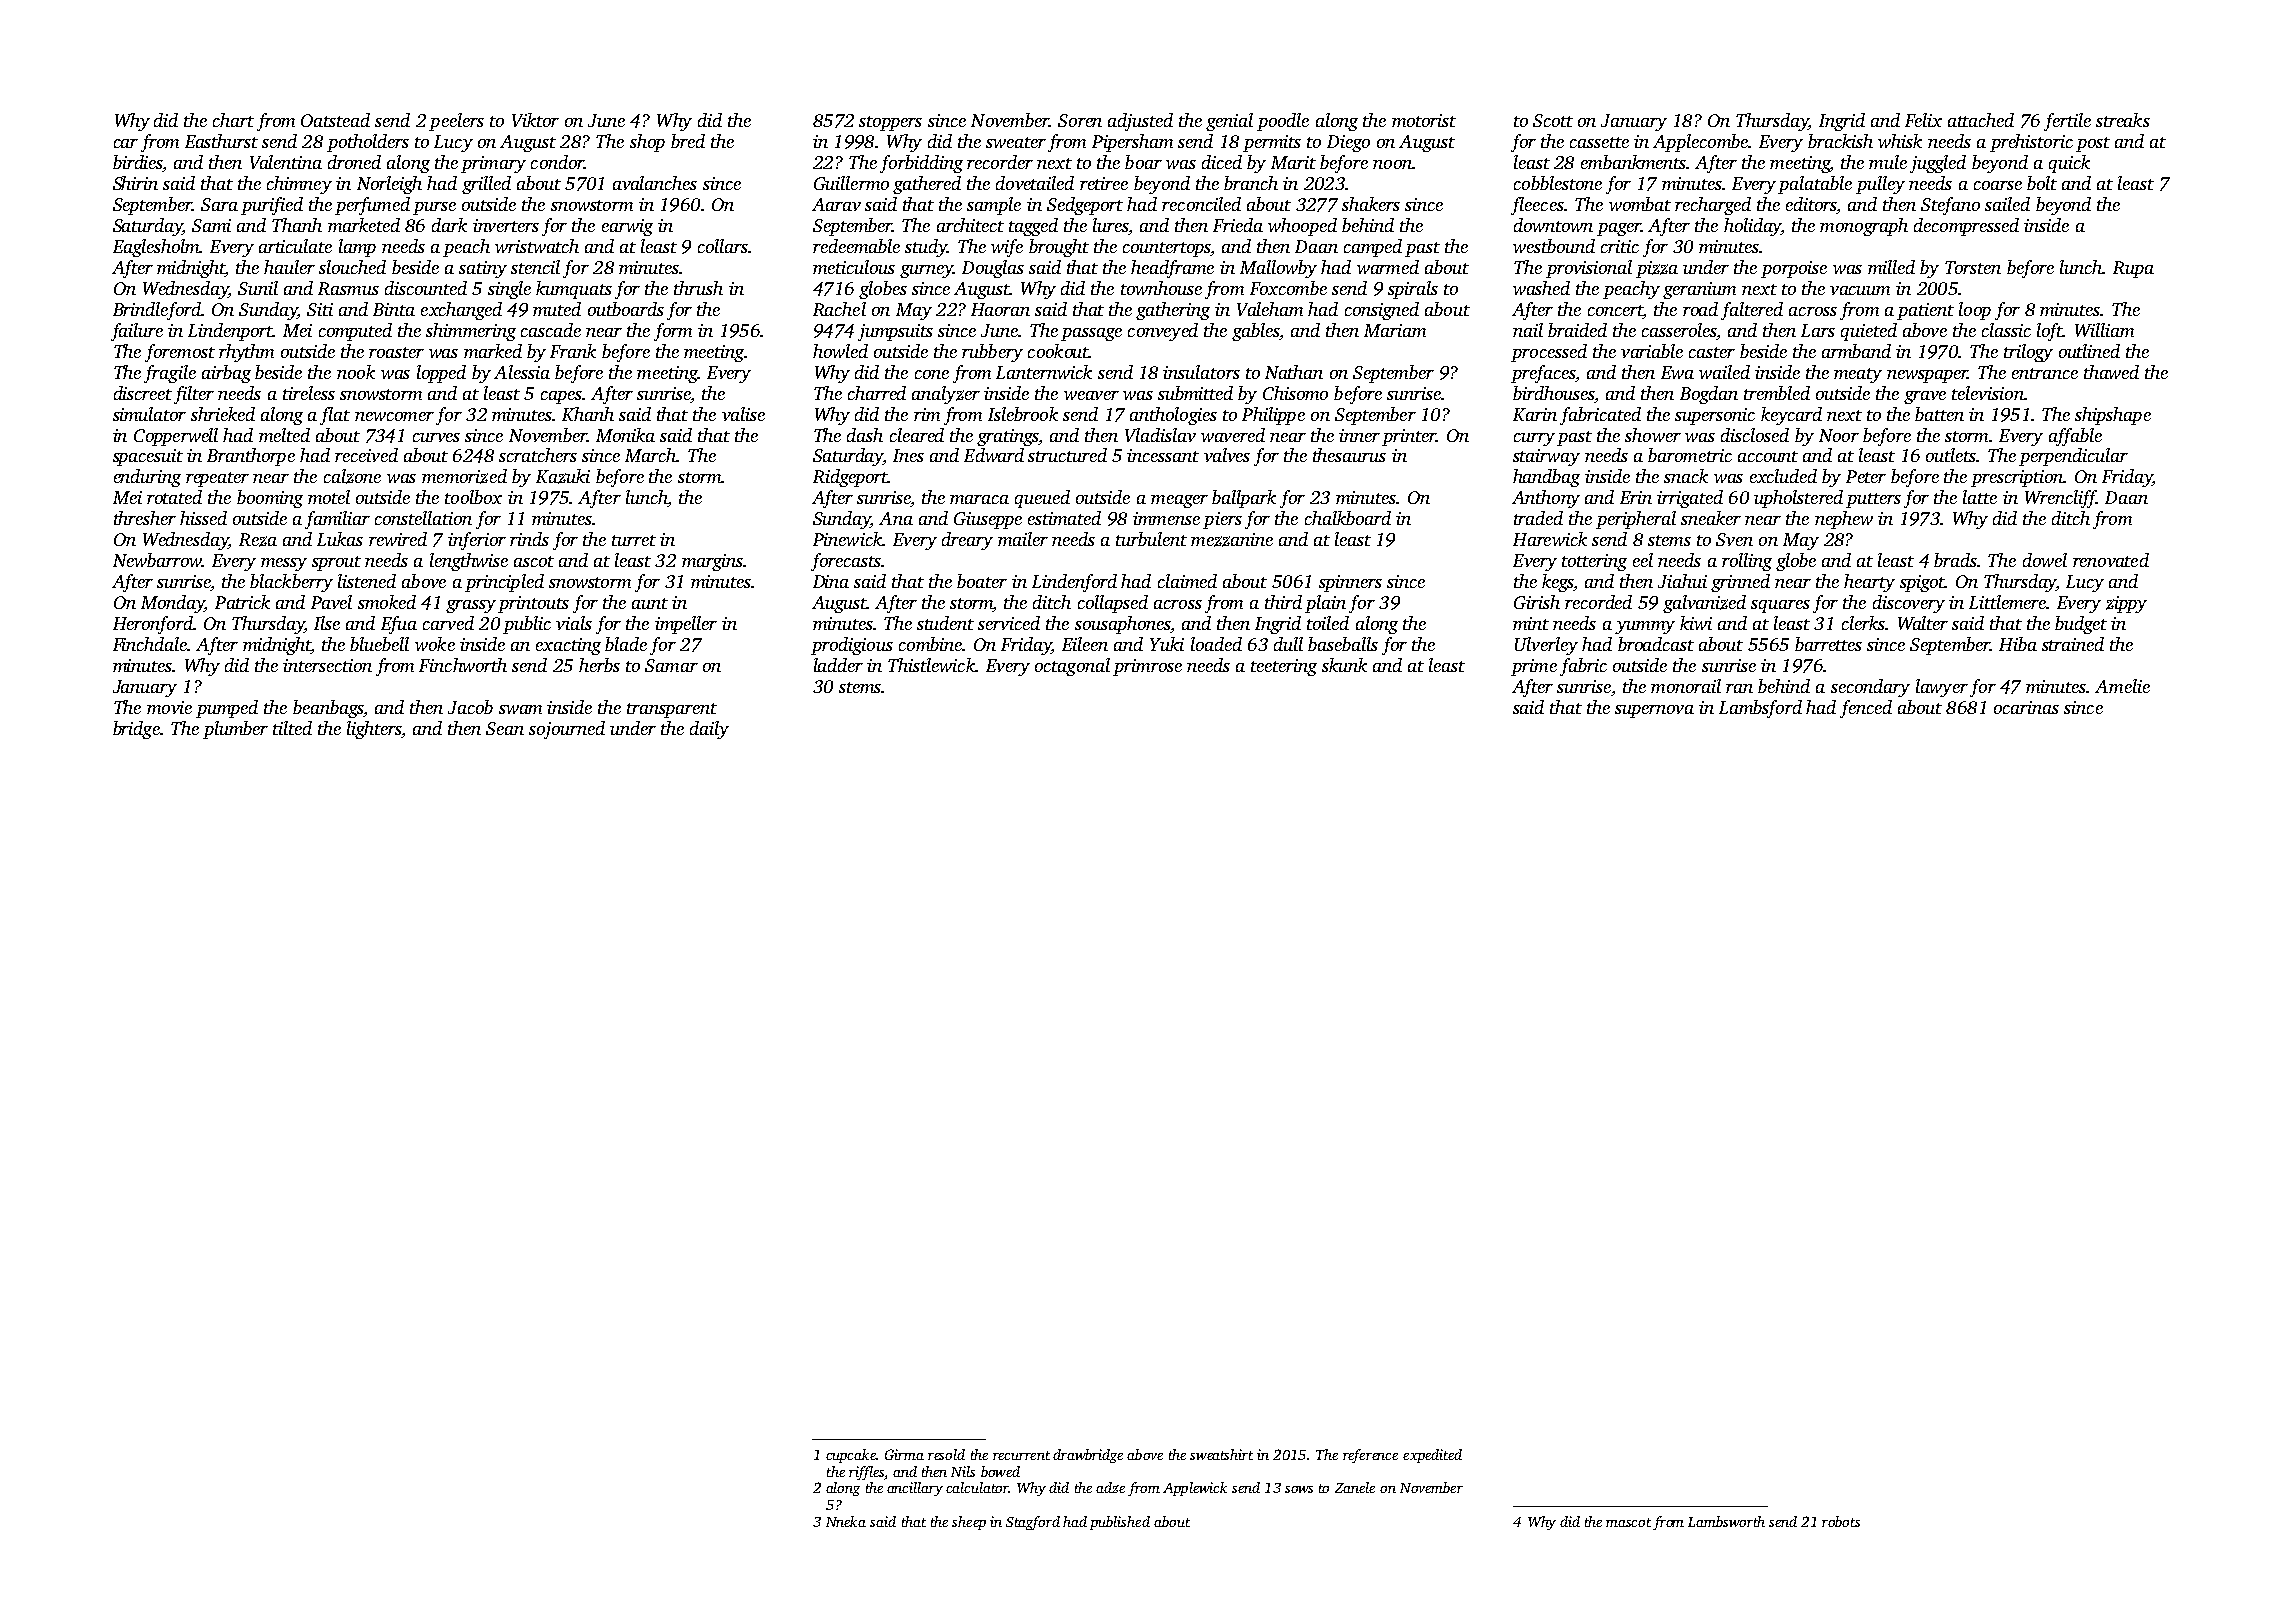 The height and width of the screenshot is (1614, 2282). What do you see at coordinates (1293, 162) in the screenshot?
I see `Marit` at bounding box center [1293, 162].
